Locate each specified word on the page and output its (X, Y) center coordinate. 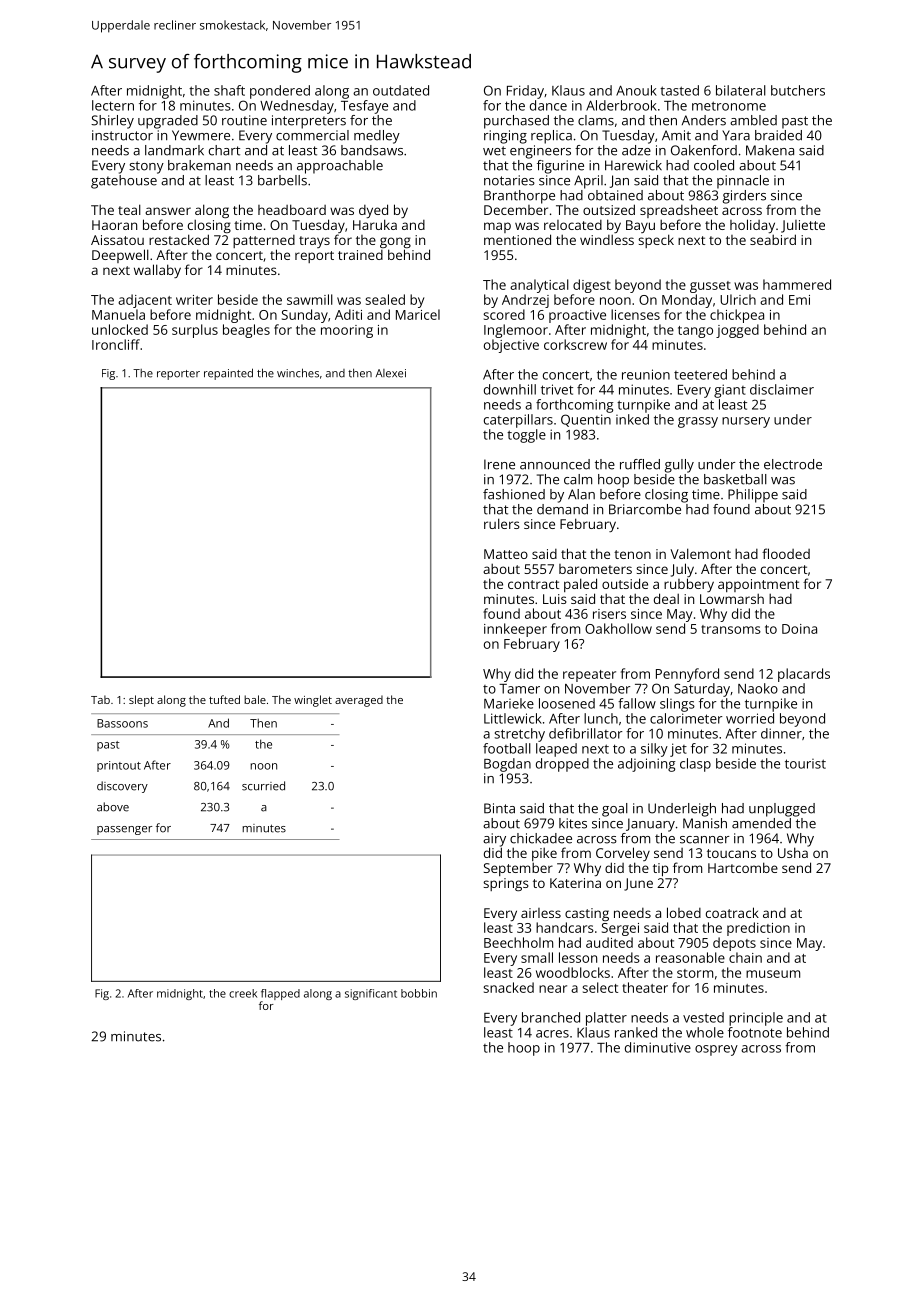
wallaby (157, 271)
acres (552, 1034)
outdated (401, 90)
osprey (716, 1050)
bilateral (741, 90)
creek (243, 993)
